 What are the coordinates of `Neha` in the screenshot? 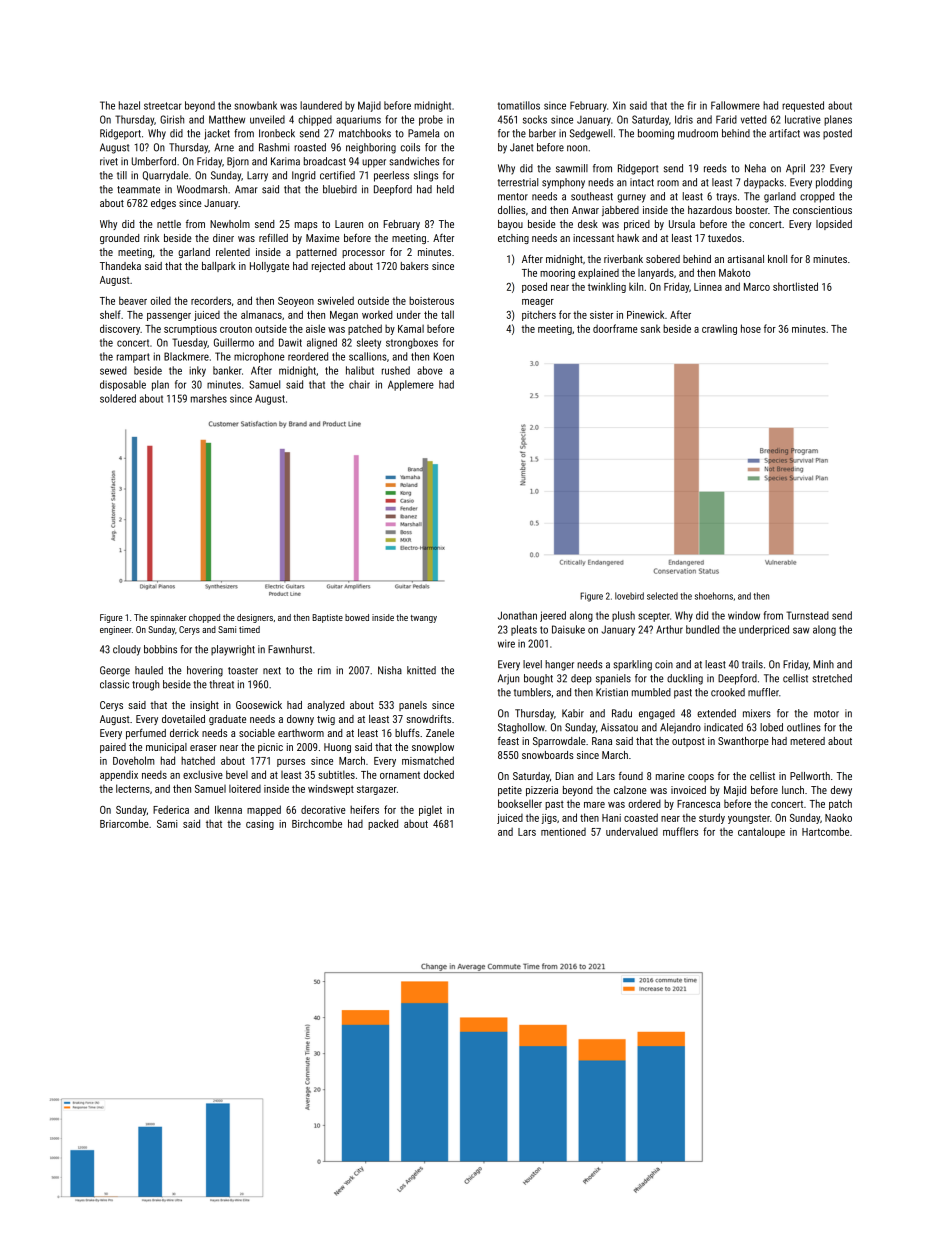 It's located at (755, 168).
